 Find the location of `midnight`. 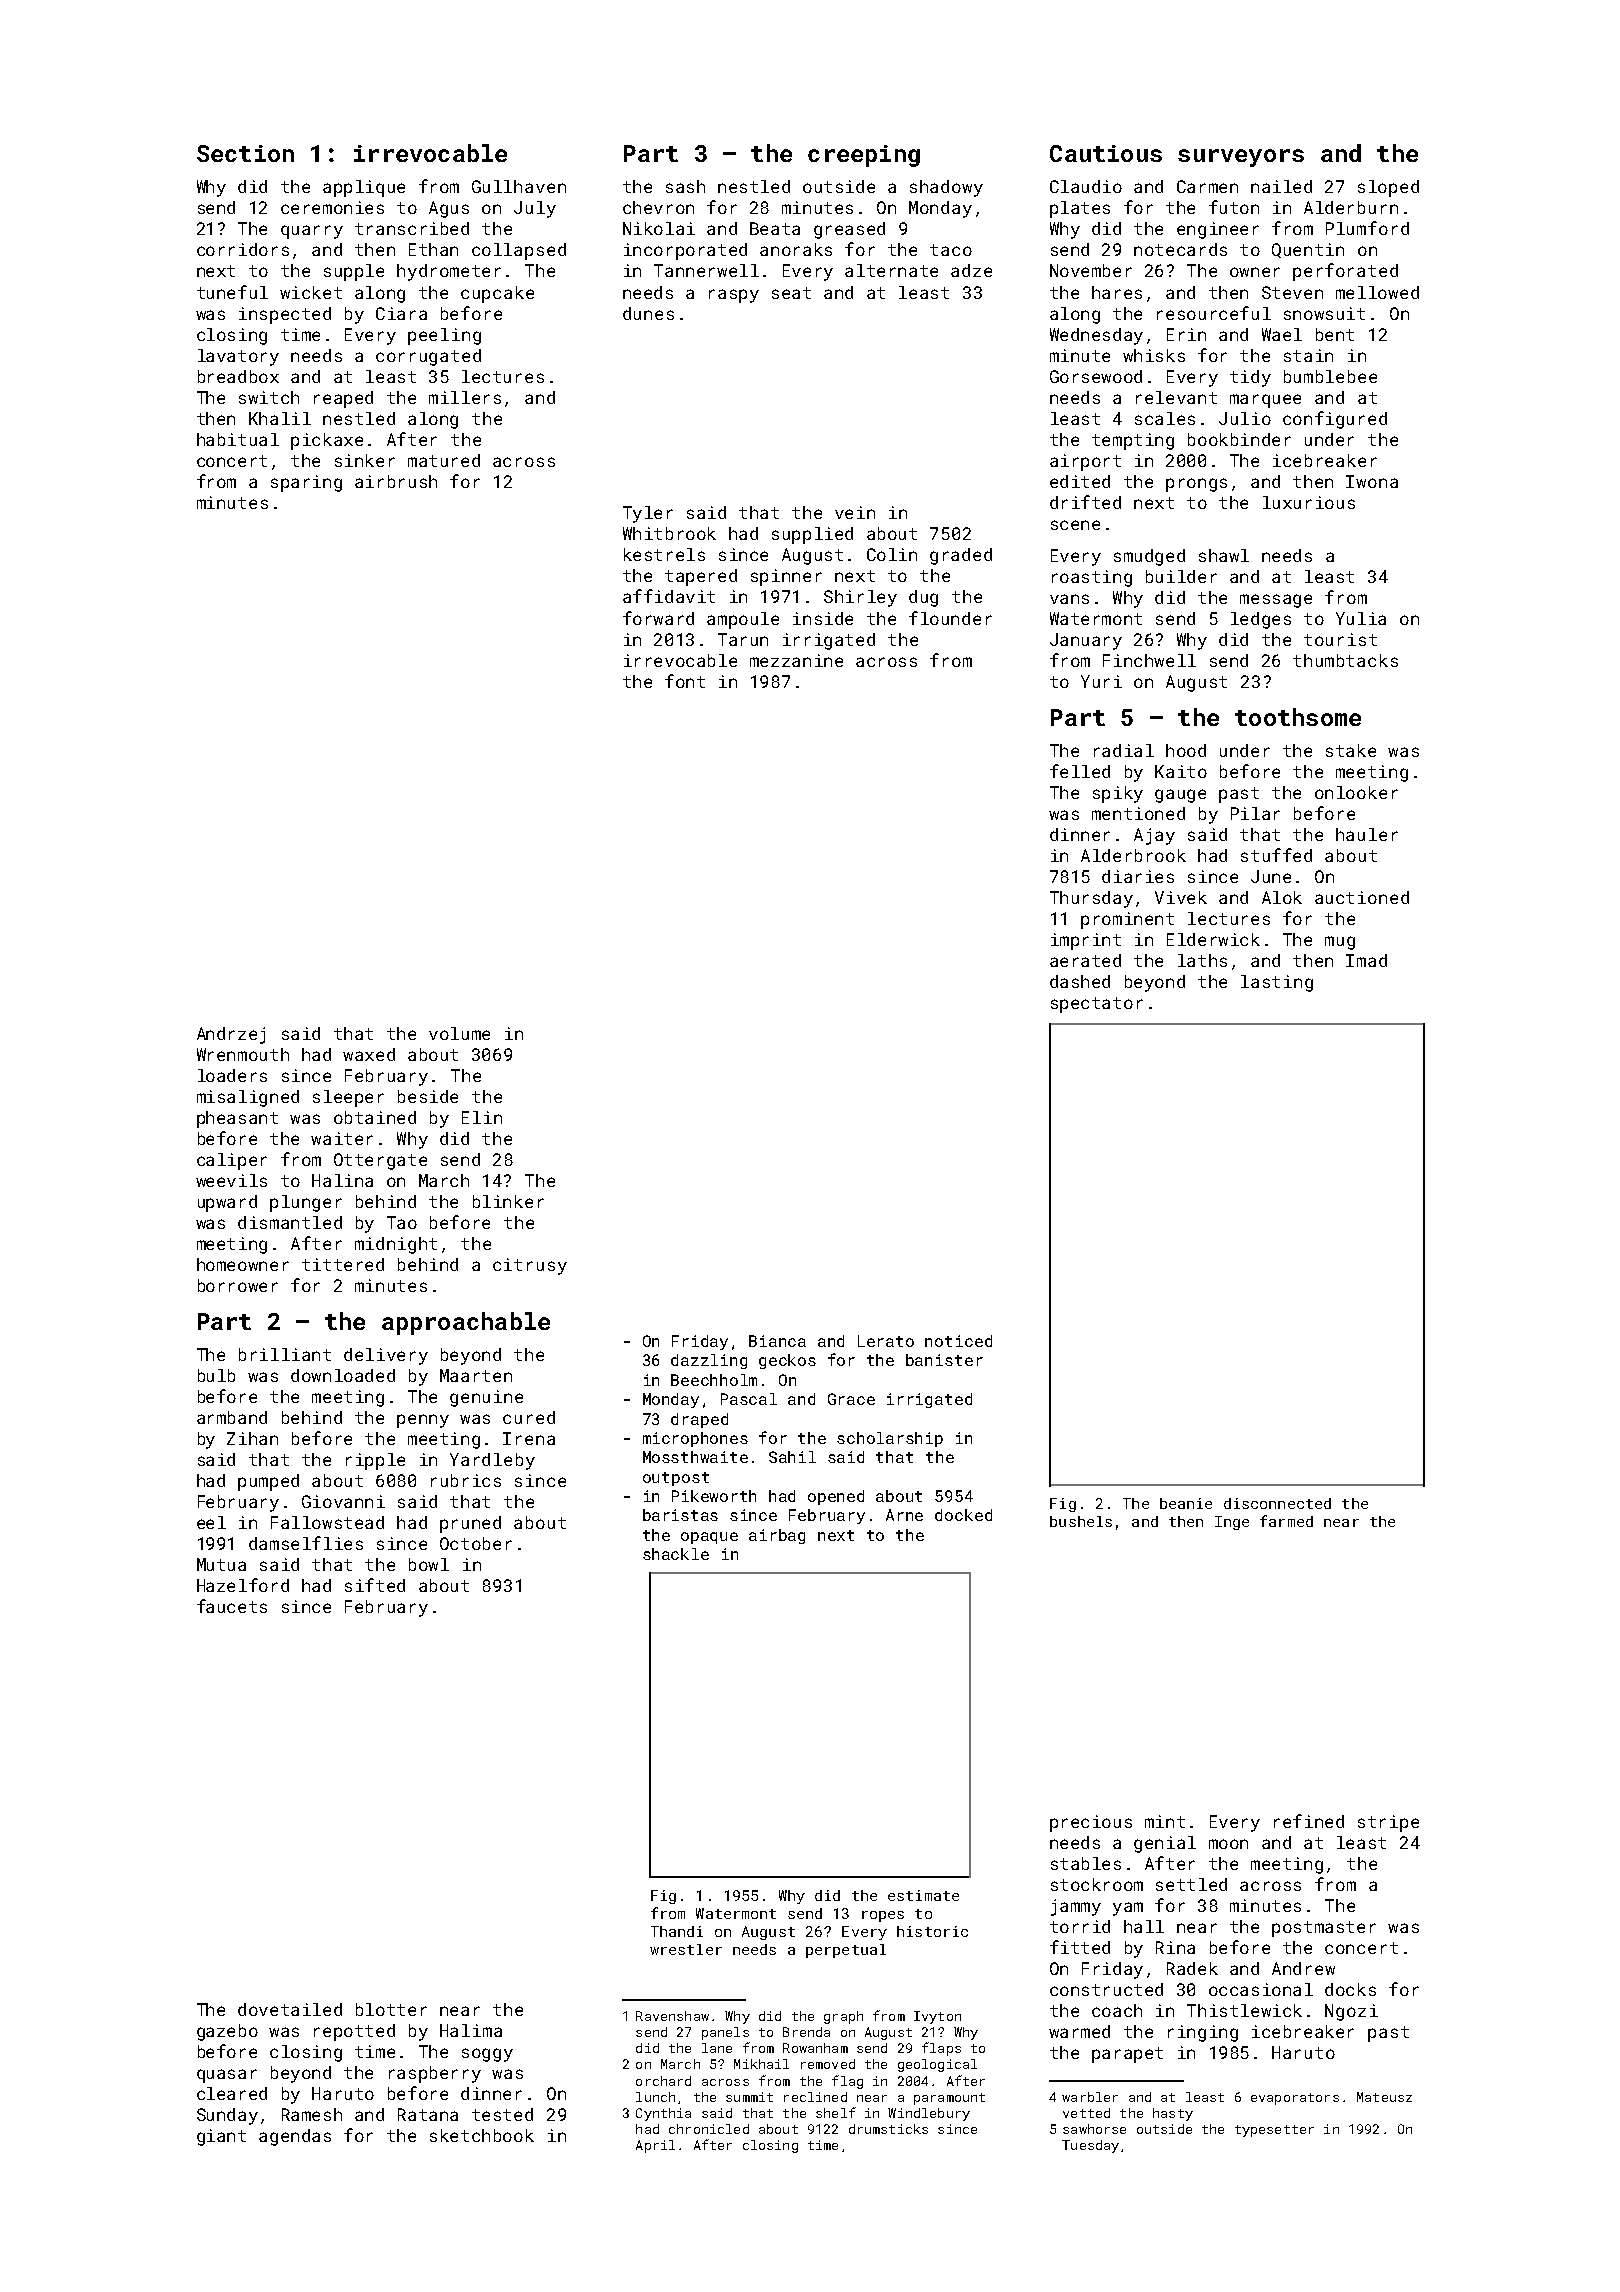

midnight is located at coordinates (396, 1245).
